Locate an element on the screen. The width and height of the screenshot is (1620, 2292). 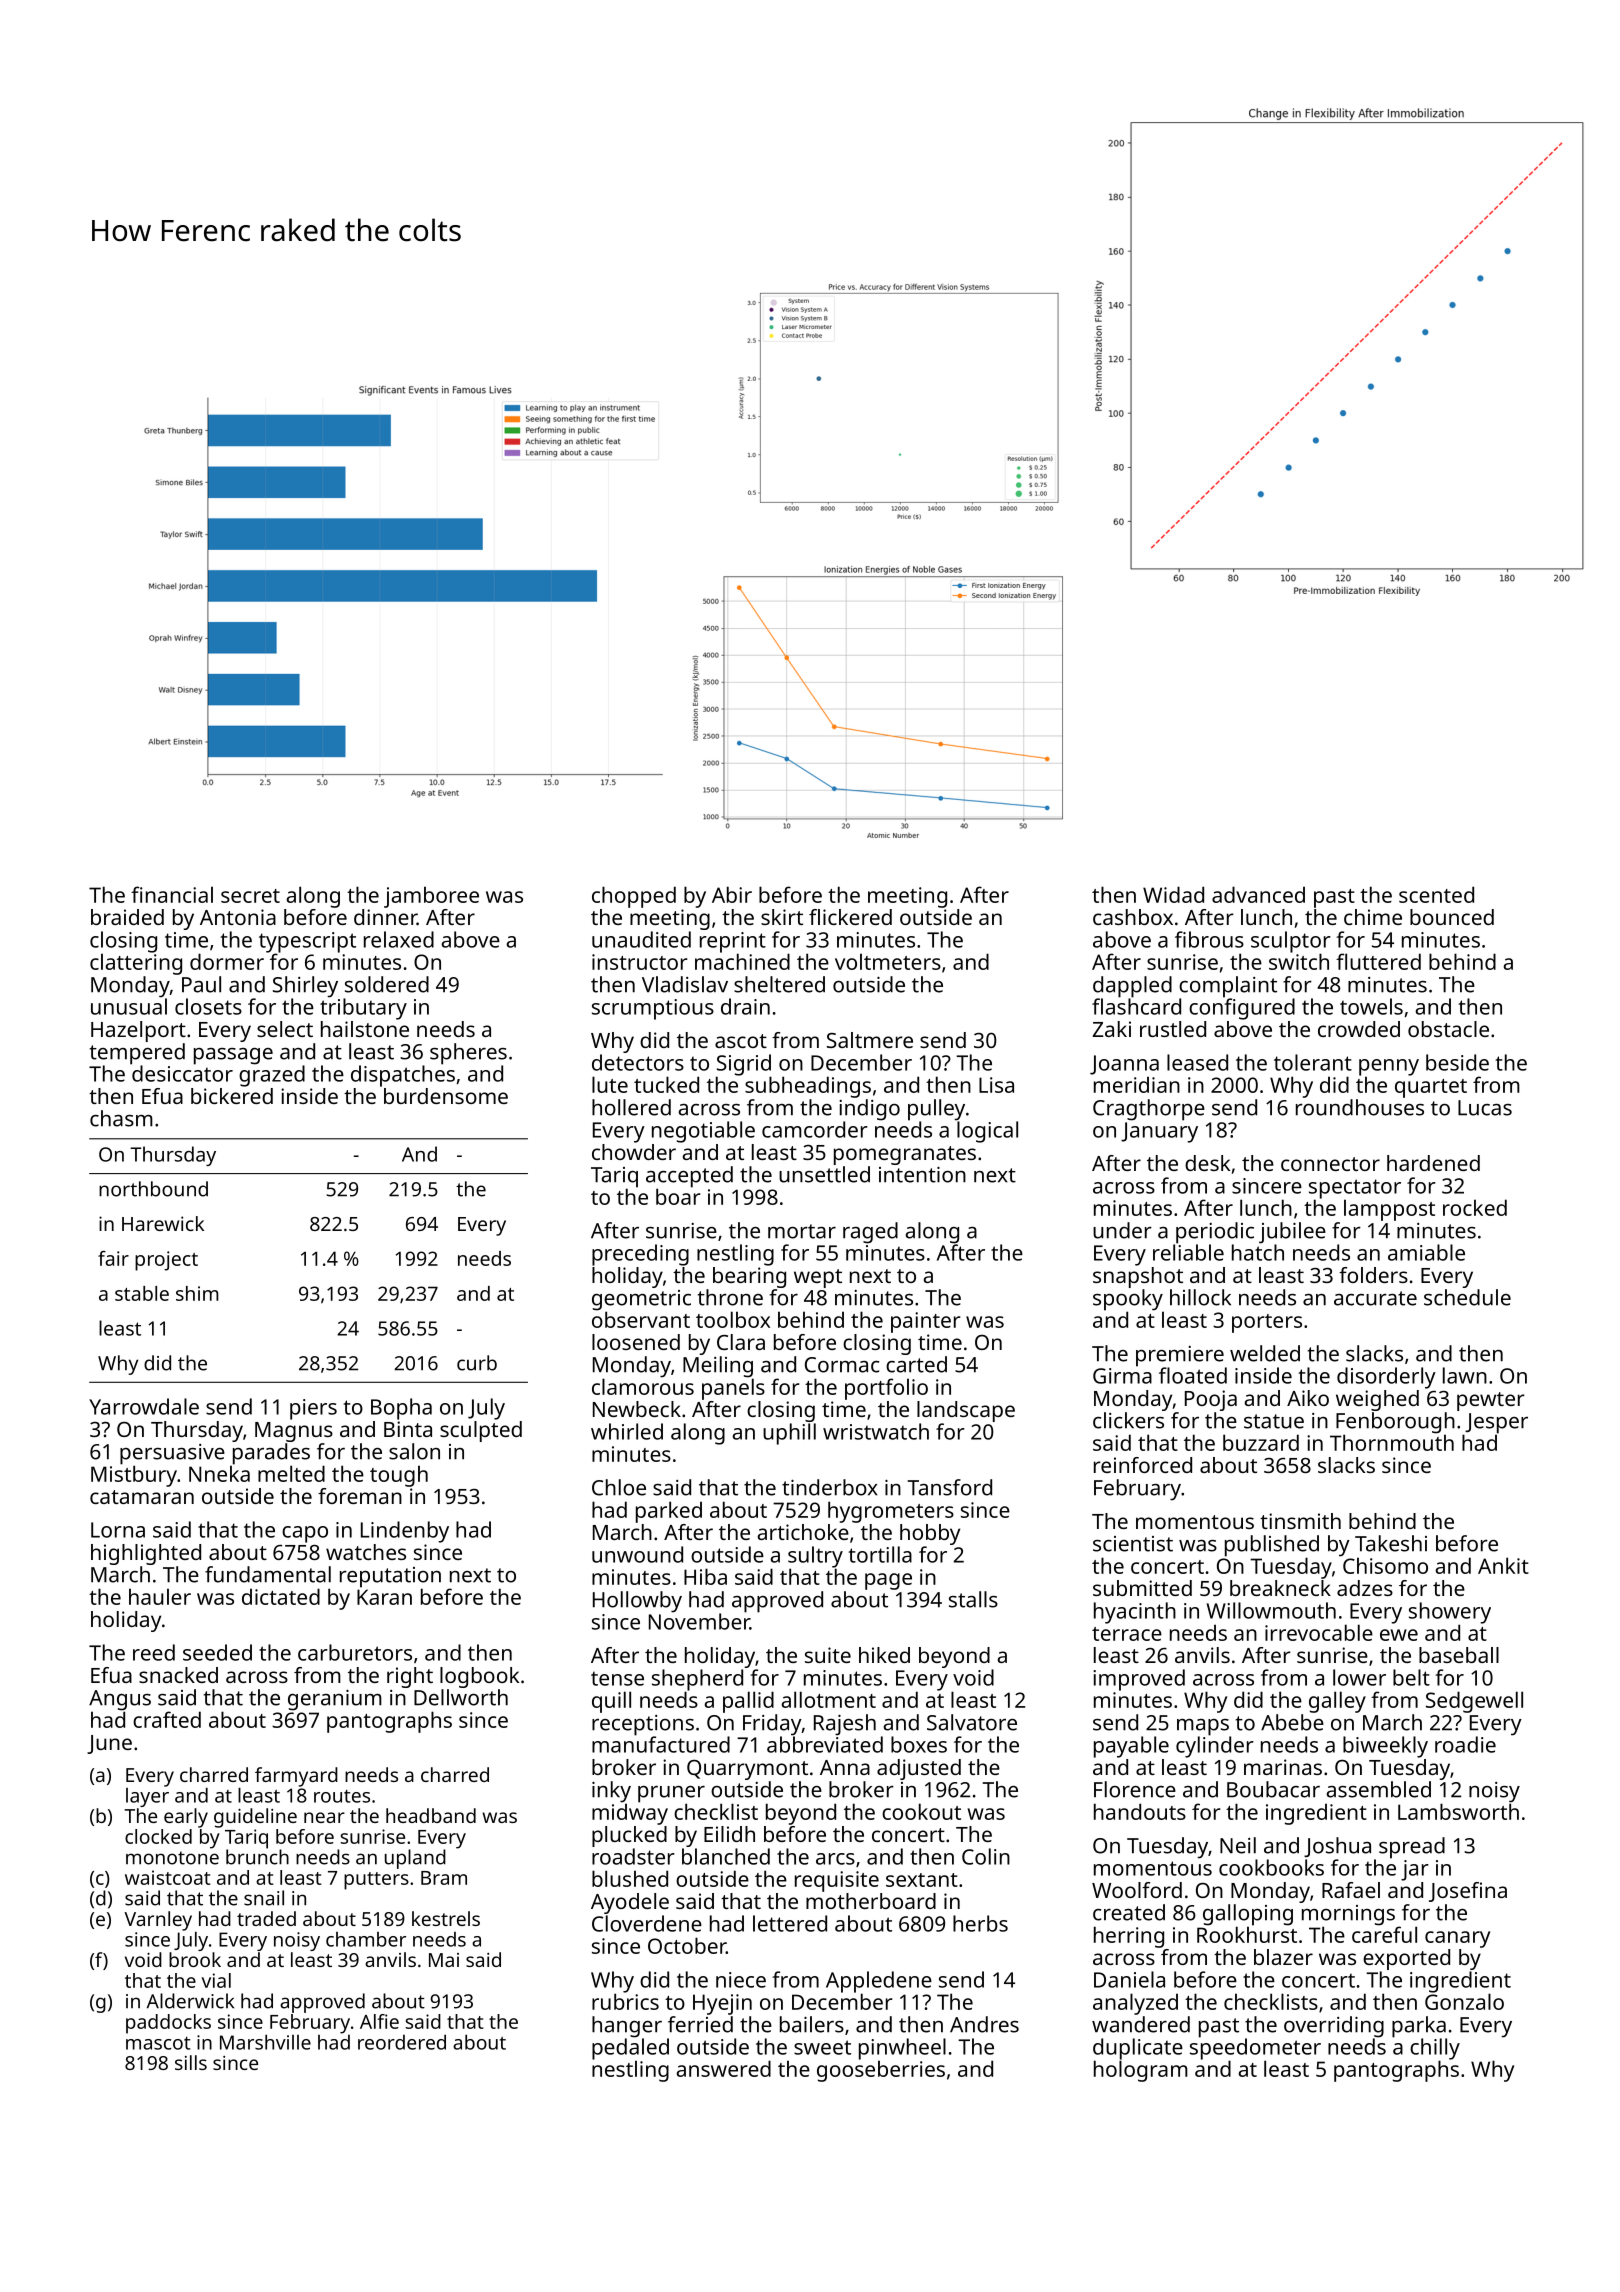
brook is located at coordinates (195, 1959).
